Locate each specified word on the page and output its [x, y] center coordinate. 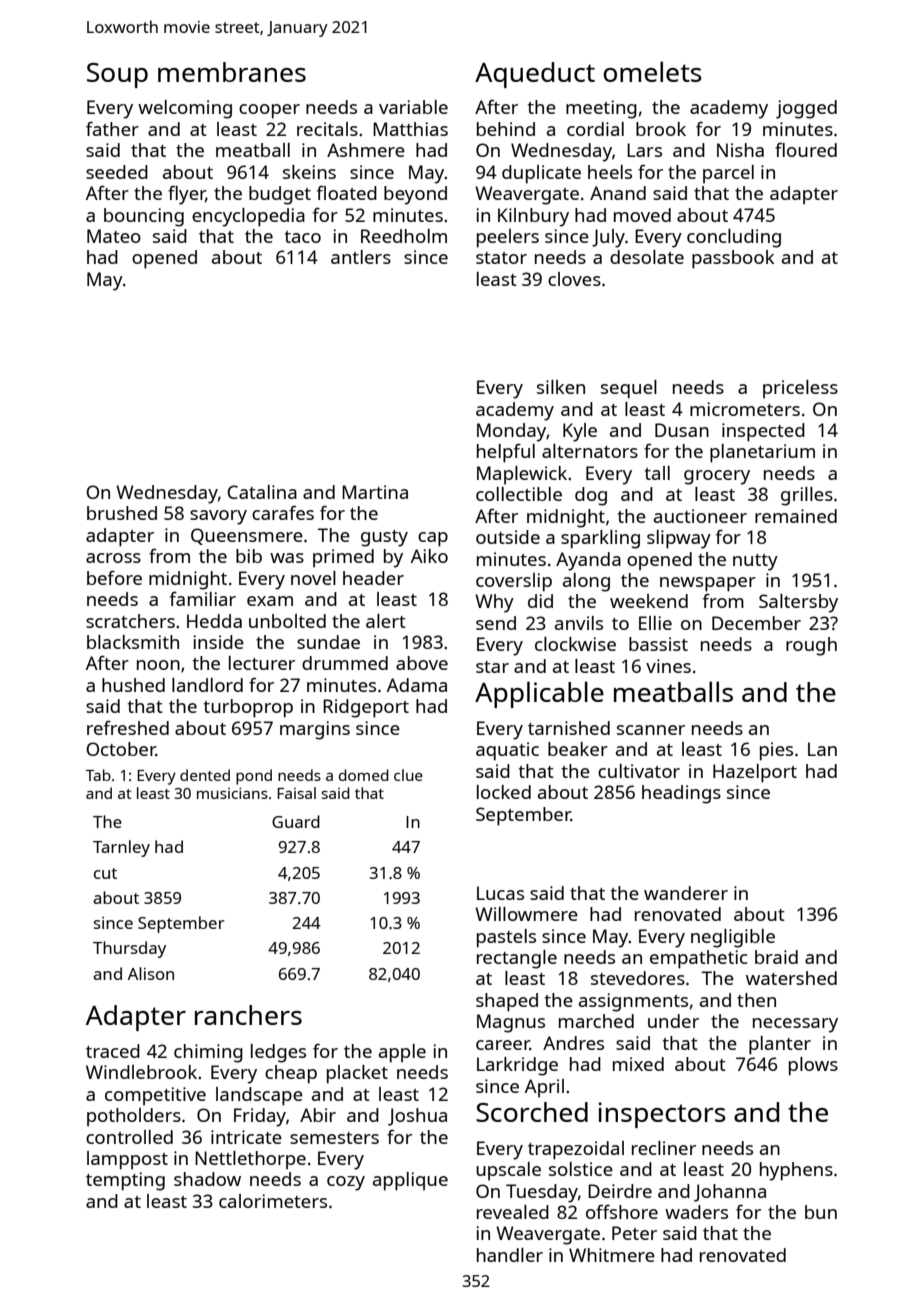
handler [510, 1255]
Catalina [262, 492]
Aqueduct [535, 75]
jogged [806, 109]
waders [696, 1212]
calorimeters [273, 1201]
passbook [733, 259]
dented [205, 775]
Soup [117, 75]
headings [681, 794]
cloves [574, 279]
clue [408, 775]
